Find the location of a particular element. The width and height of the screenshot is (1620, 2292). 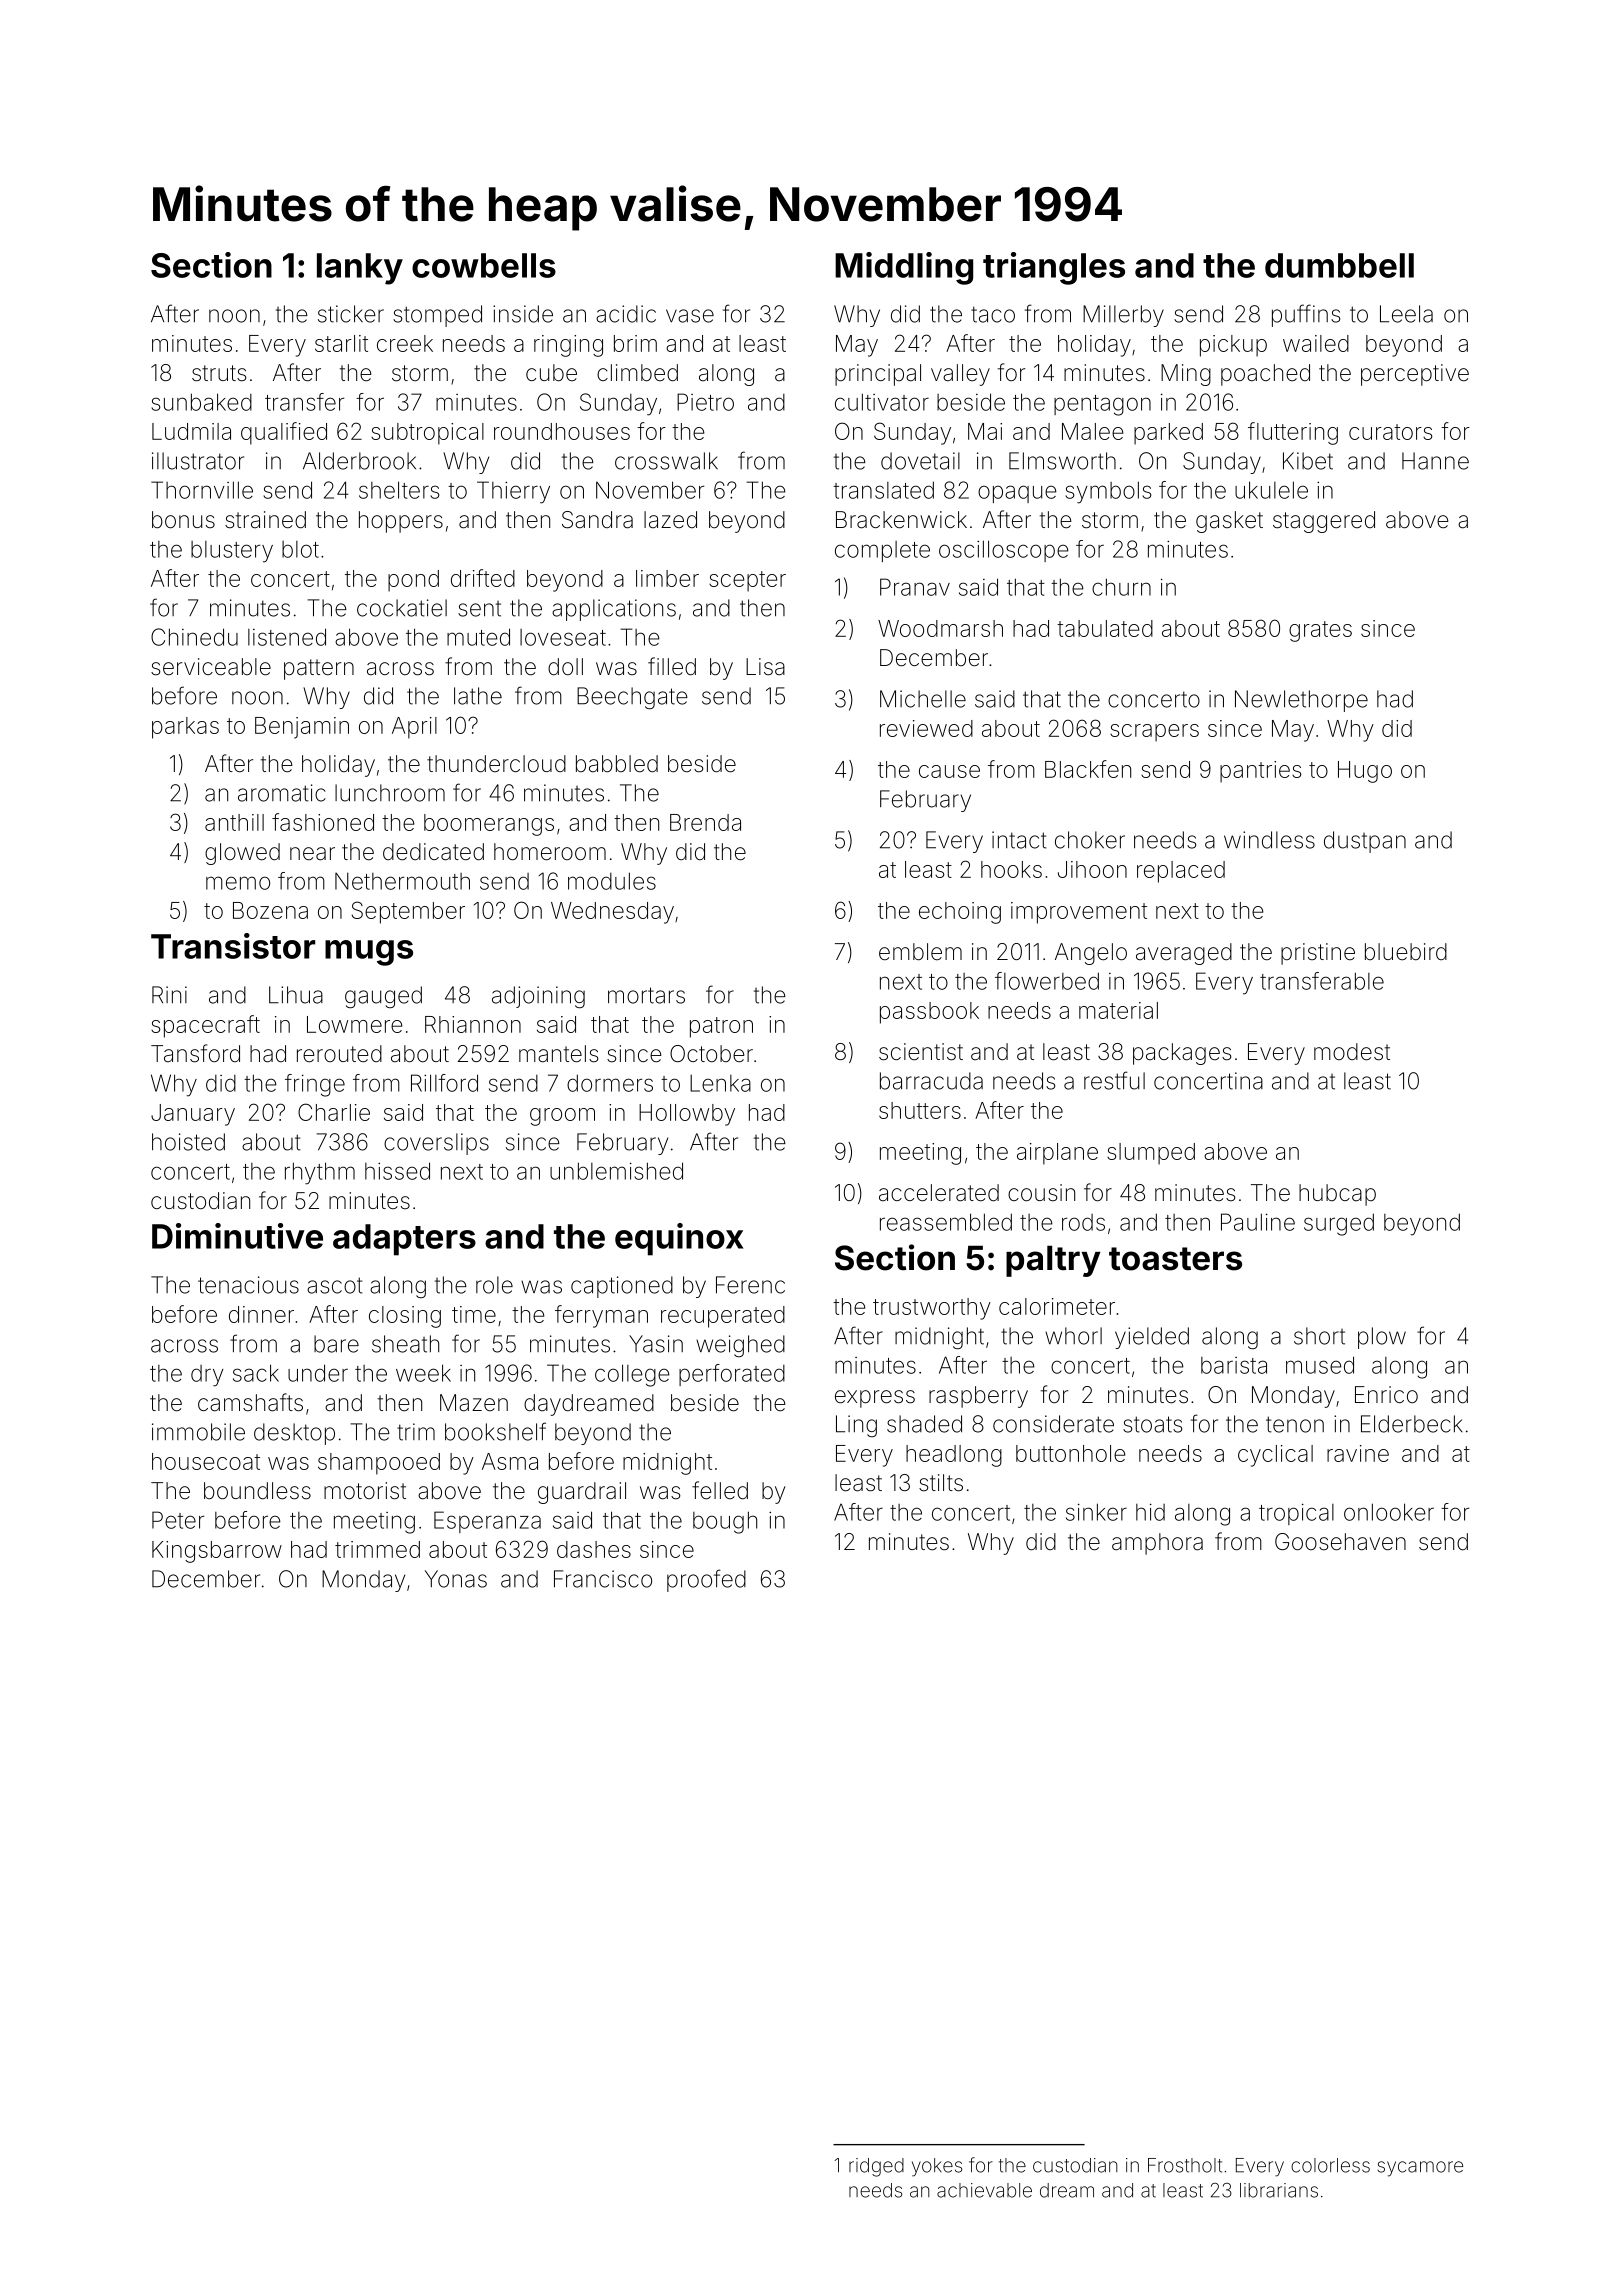

Millerby is located at coordinates (1123, 316).
